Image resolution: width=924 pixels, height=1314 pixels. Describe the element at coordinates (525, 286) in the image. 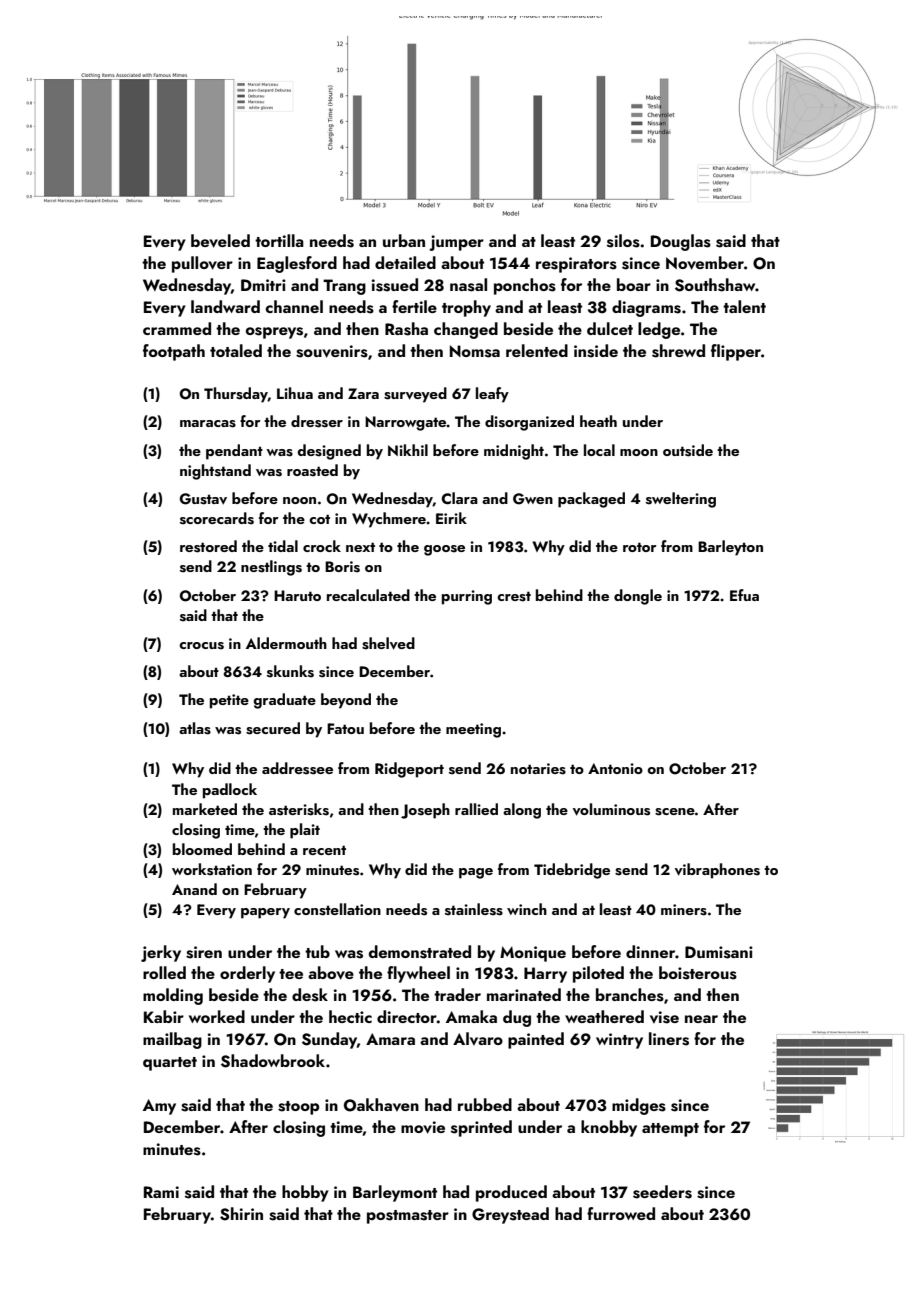

I see `ponchos` at that location.
